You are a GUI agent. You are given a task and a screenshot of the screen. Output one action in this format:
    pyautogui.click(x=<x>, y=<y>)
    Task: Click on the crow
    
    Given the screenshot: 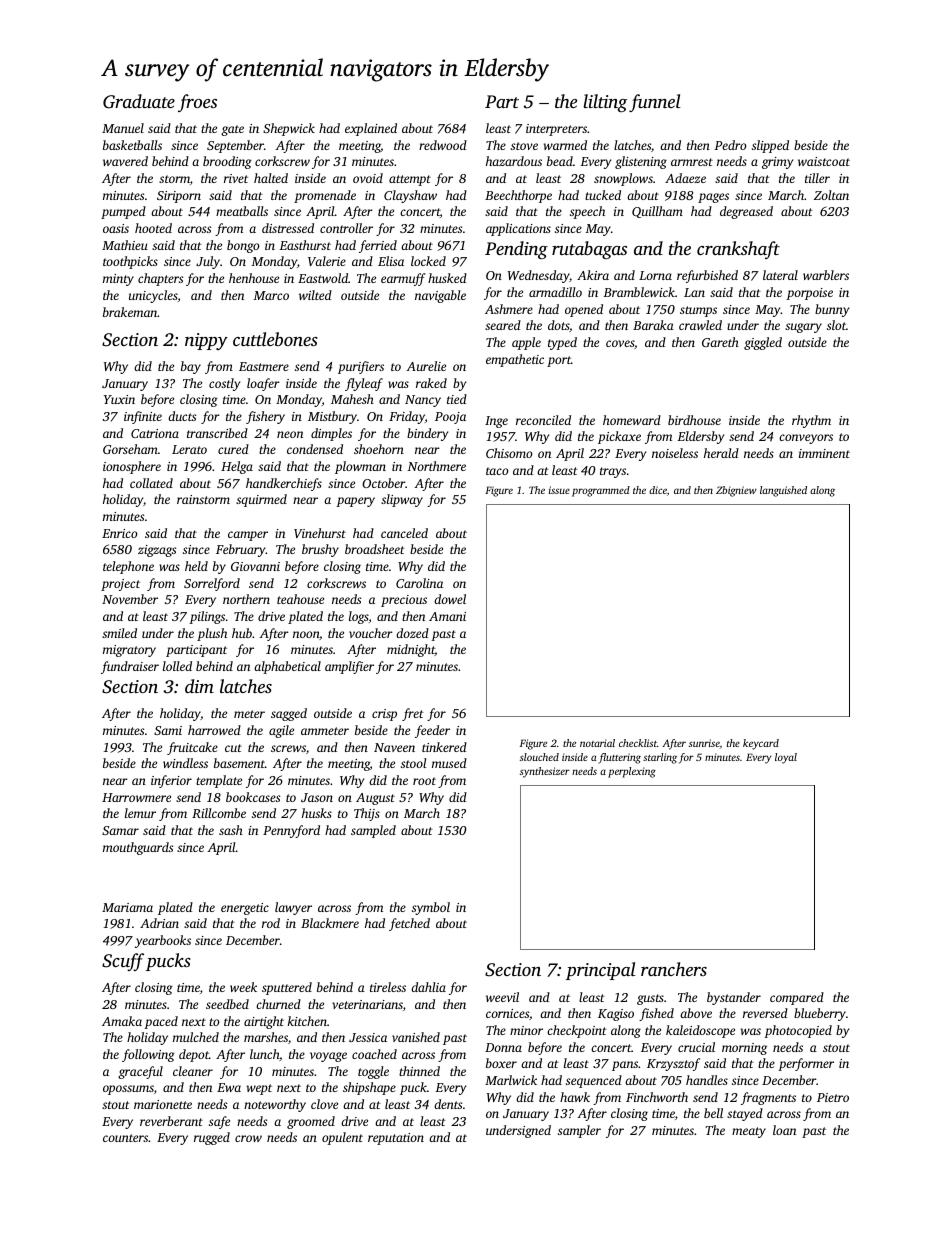 What is the action you would take?
    pyautogui.click(x=248, y=1138)
